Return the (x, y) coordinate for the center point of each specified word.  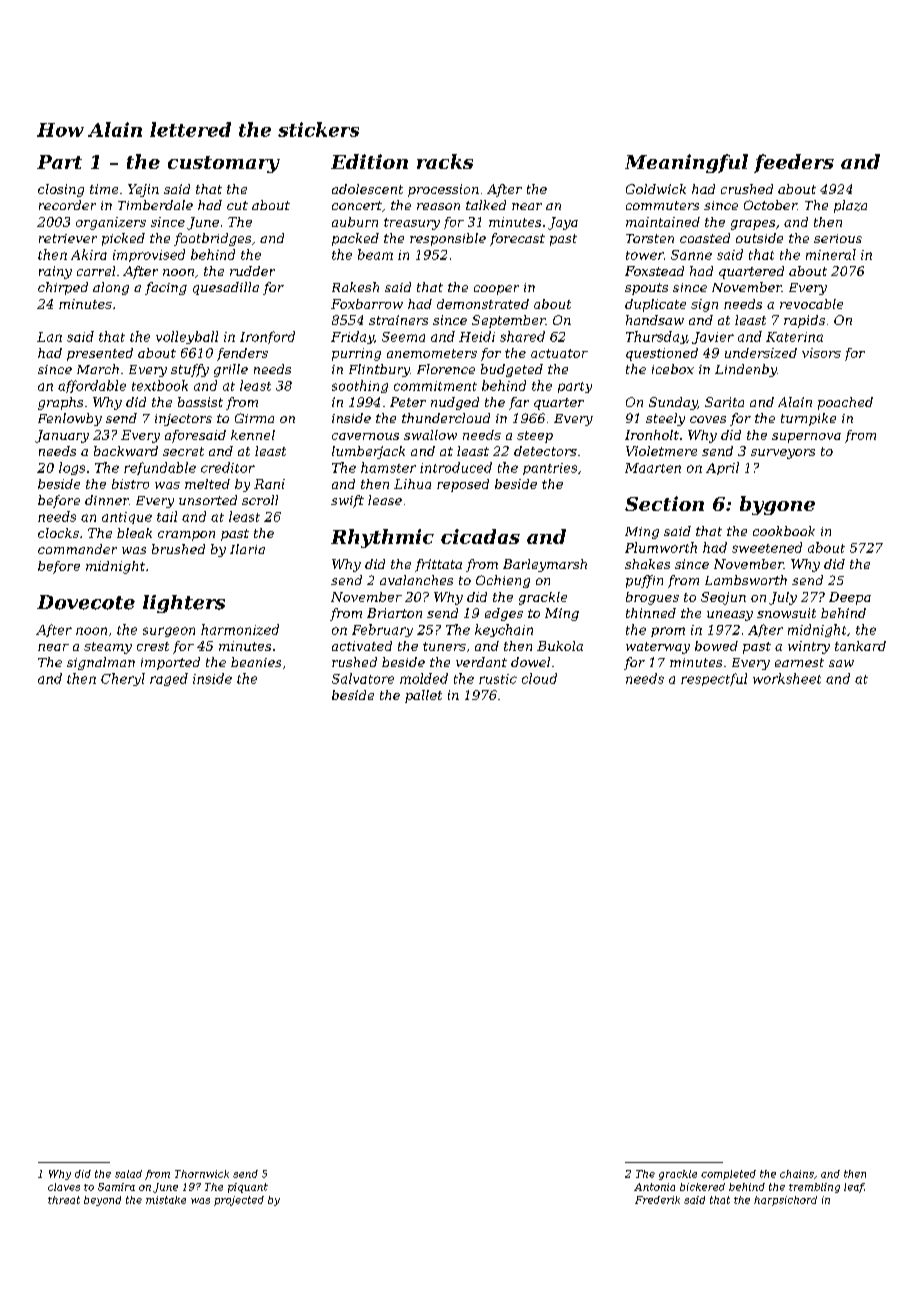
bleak (134, 533)
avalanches (416, 580)
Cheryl (123, 679)
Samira (116, 1187)
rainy (55, 272)
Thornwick (202, 1174)
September (508, 321)
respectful (714, 679)
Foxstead (654, 271)
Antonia (654, 1187)
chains (797, 1174)
